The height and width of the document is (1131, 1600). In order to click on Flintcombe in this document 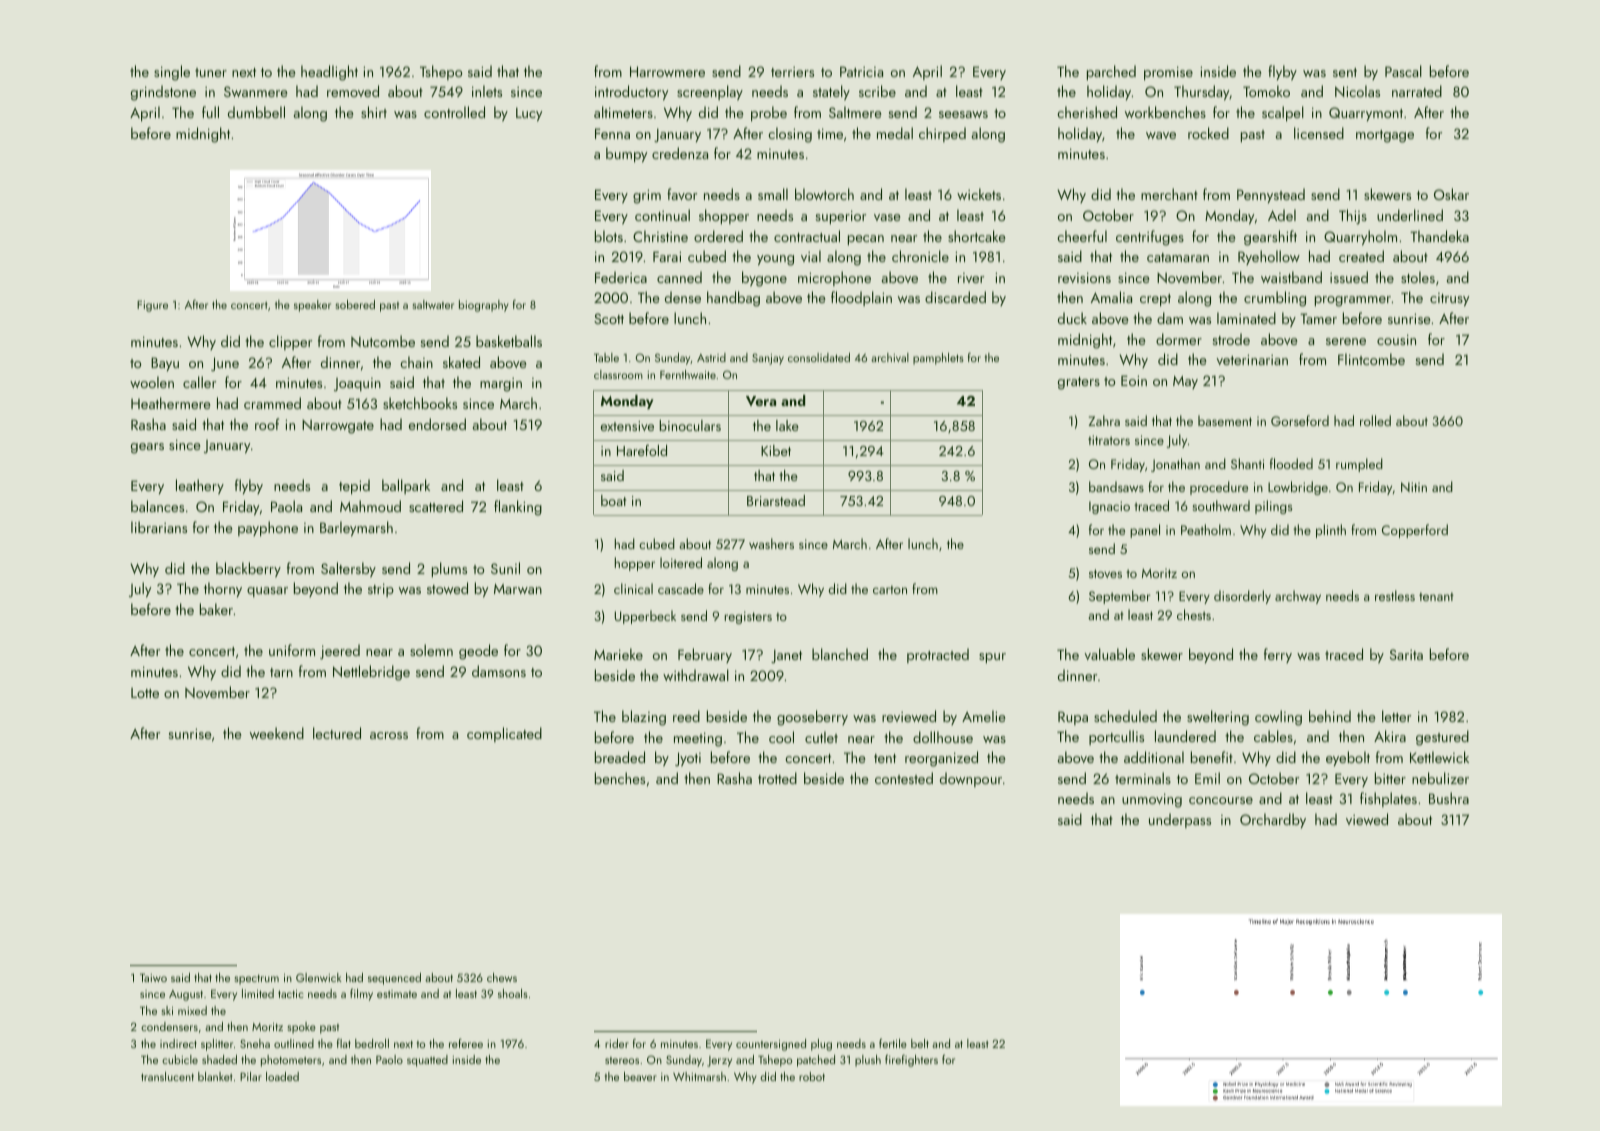, I will do `click(1371, 359)`.
